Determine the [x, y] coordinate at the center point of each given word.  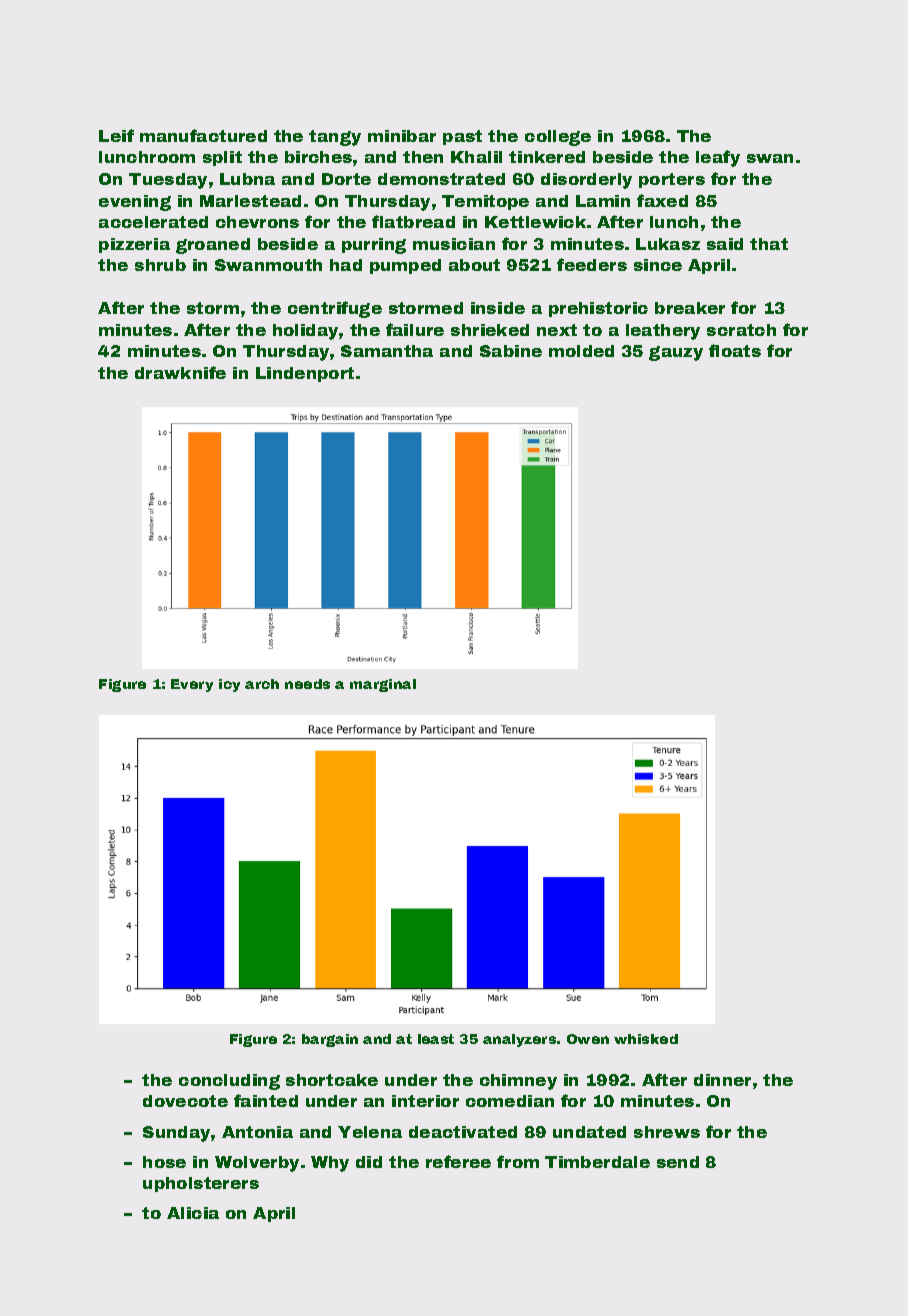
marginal [383, 685]
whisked [646, 1039]
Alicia [193, 1213]
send [678, 1162]
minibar [402, 136]
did [369, 1162]
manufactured [203, 135]
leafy [718, 158]
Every [192, 685]
